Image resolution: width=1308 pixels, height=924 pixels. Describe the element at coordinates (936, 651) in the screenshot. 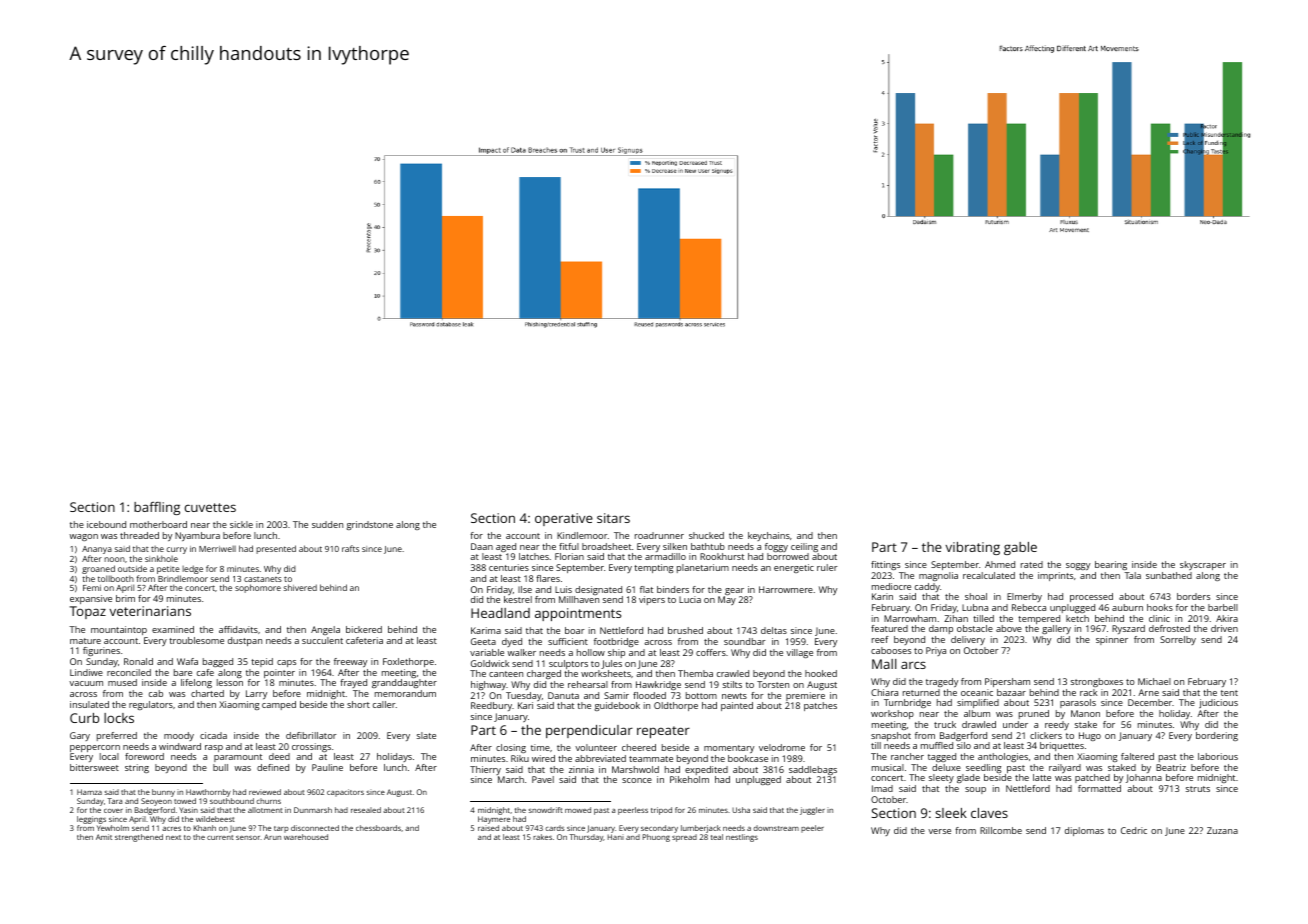

I see `Priya` at that location.
